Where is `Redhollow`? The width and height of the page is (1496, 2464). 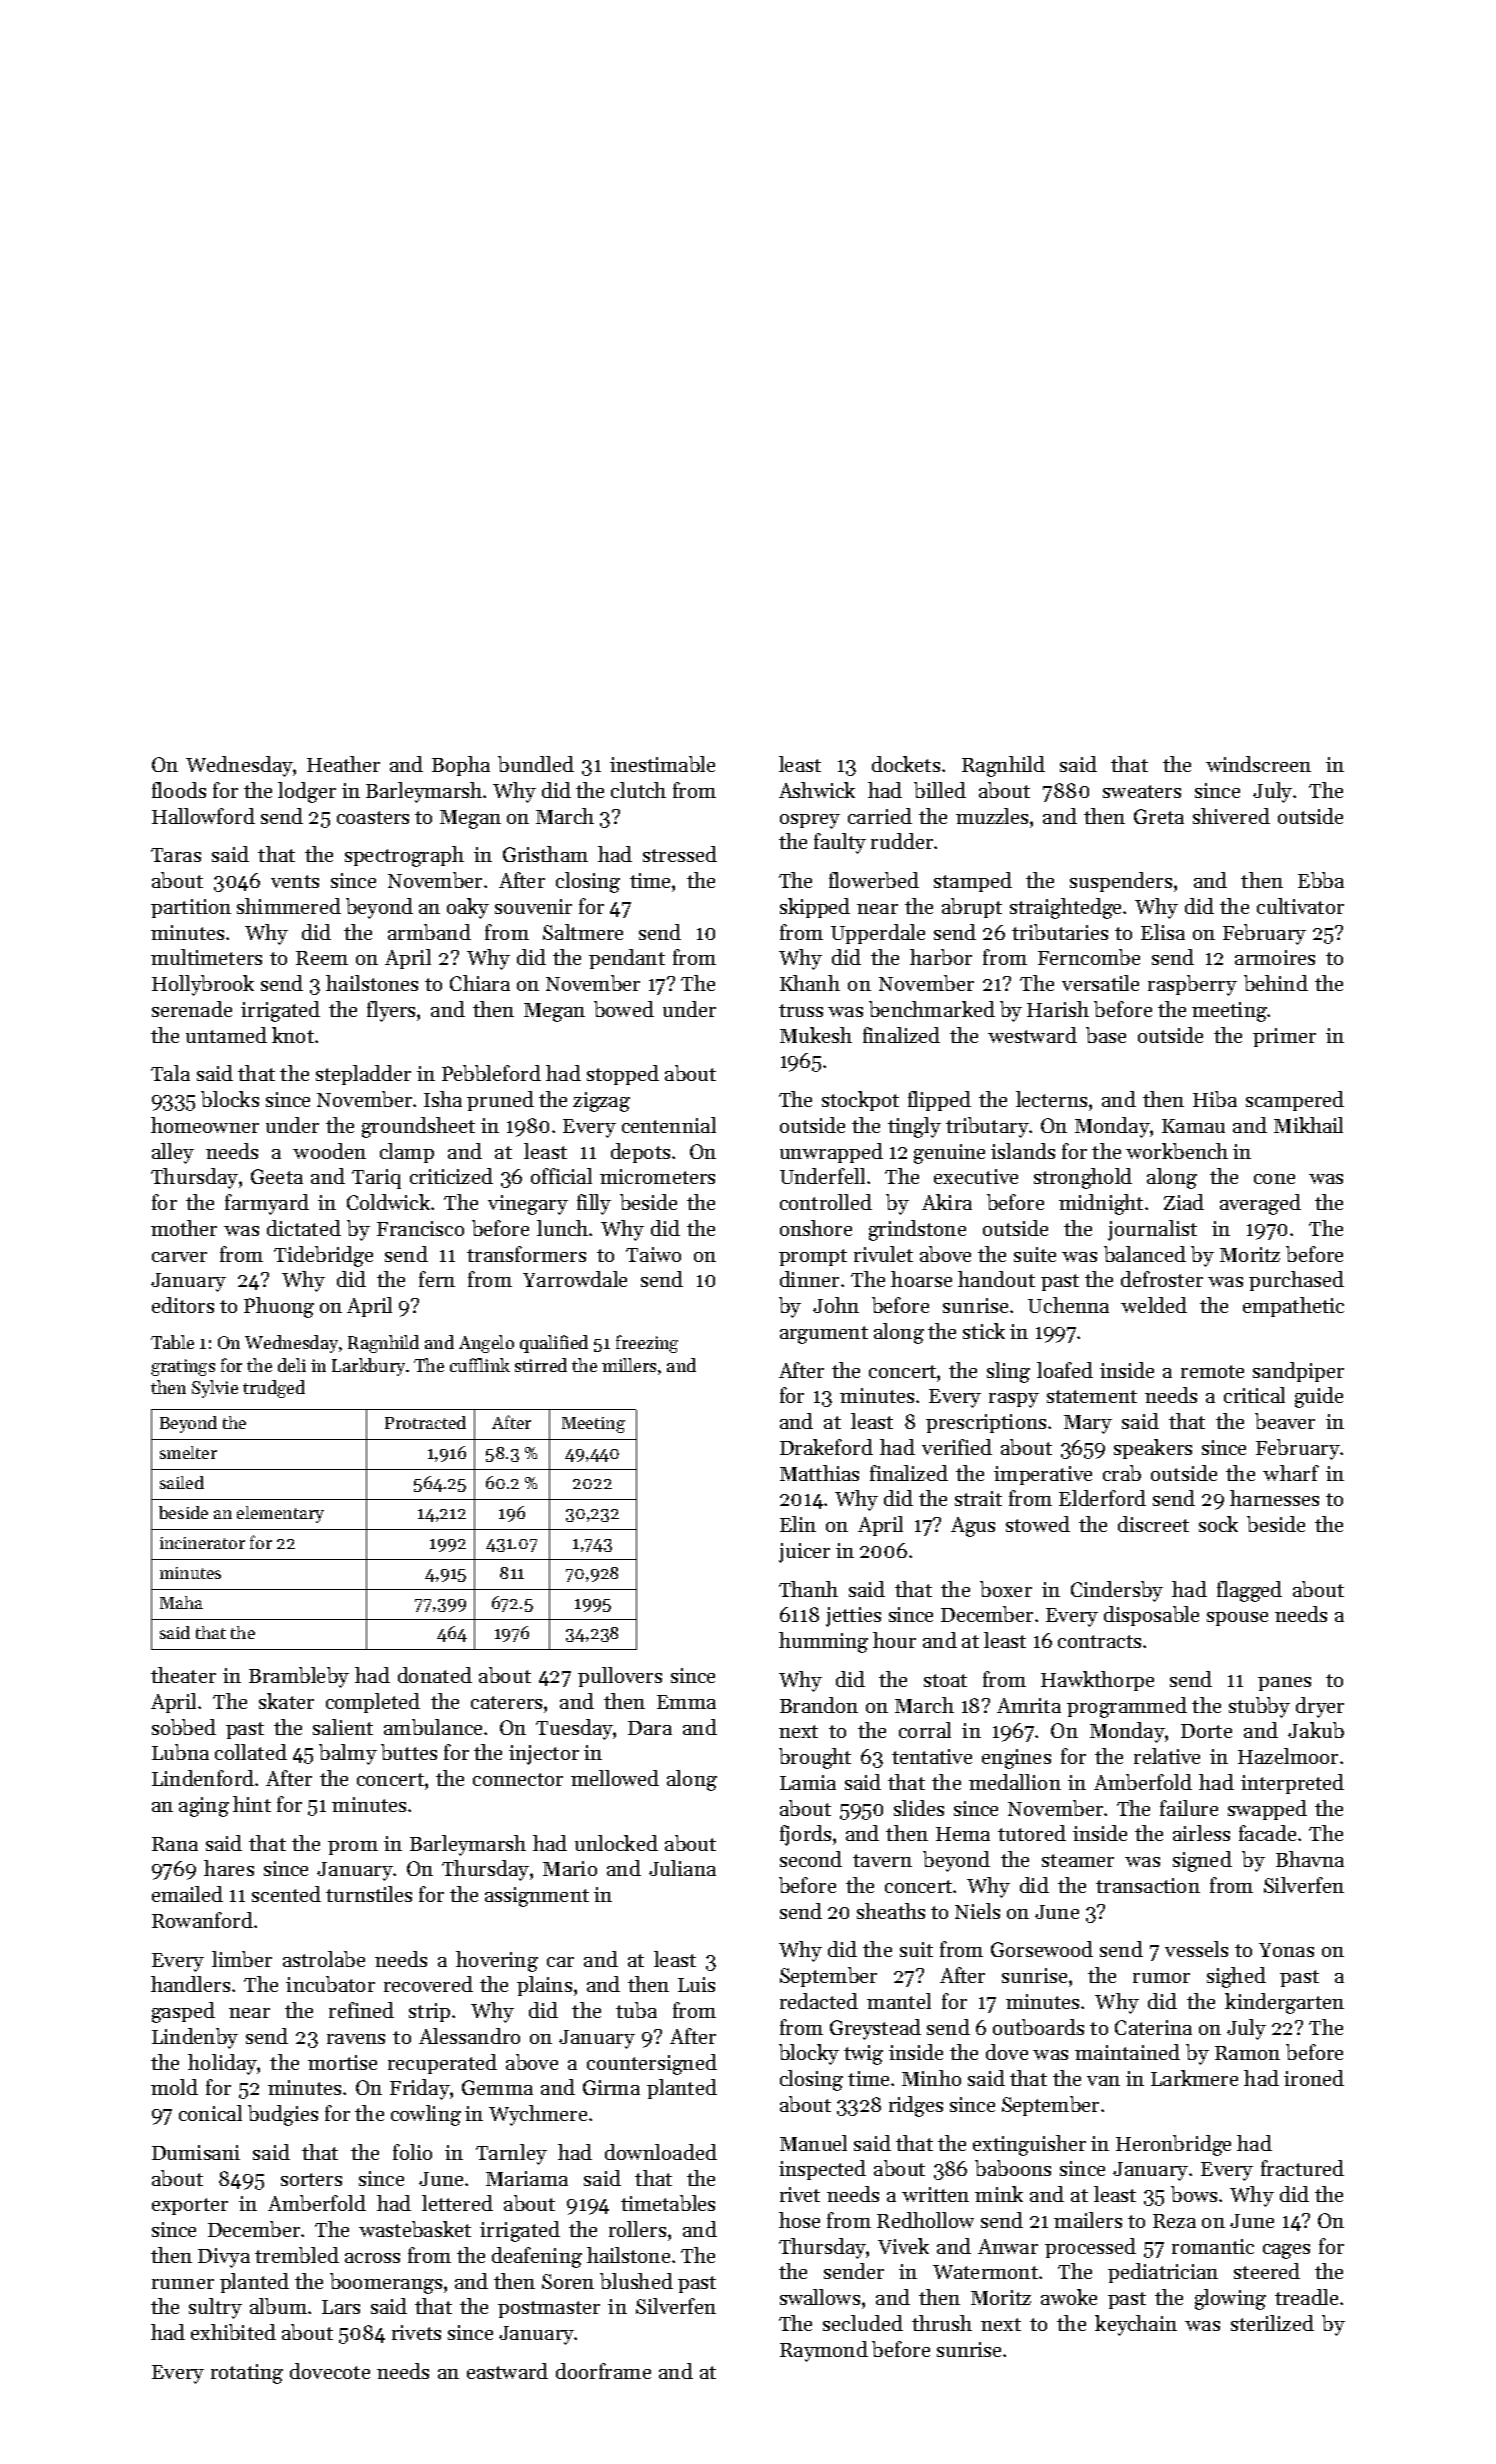 Redhollow is located at coordinates (925, 2220).
